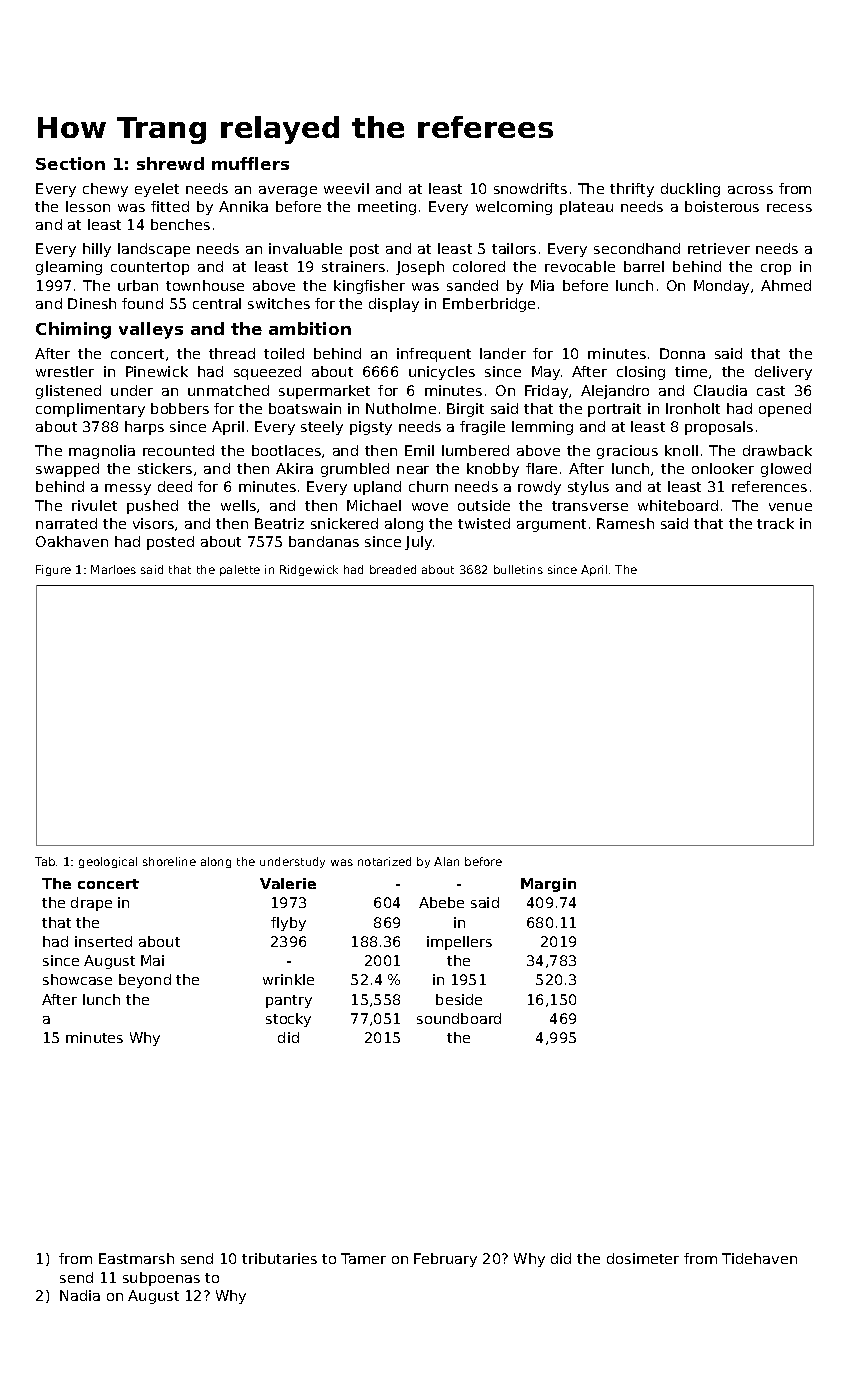 The width and height of the screenshot is (849, 1400). What do you see at coordinates (136, 1258) in the screenshot?
I see `Eastmarsh` at bounding box center [136, 1258].
